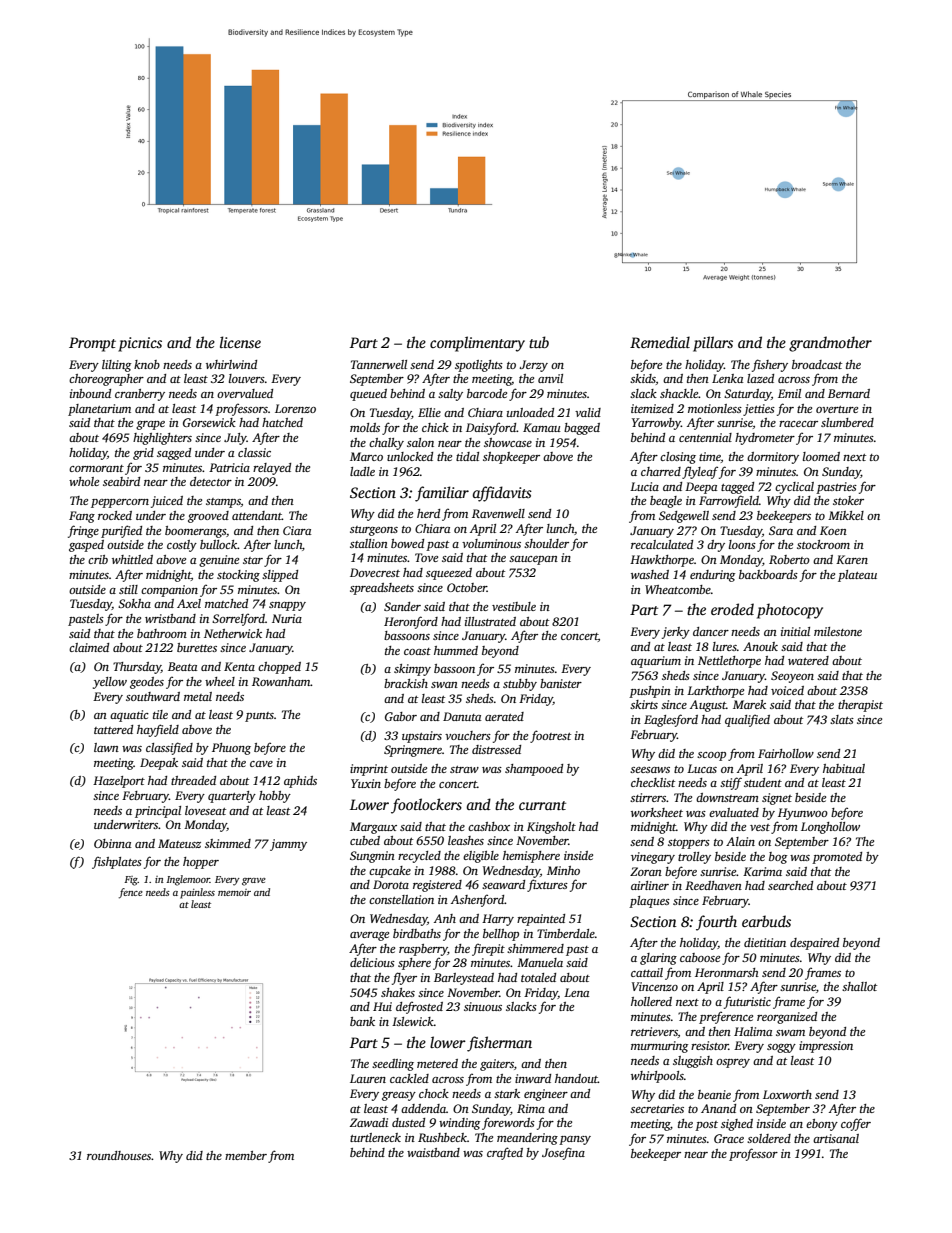  Describe the element at coordinates (437, 1063) in the screenshot. I see `metered` at that location.
